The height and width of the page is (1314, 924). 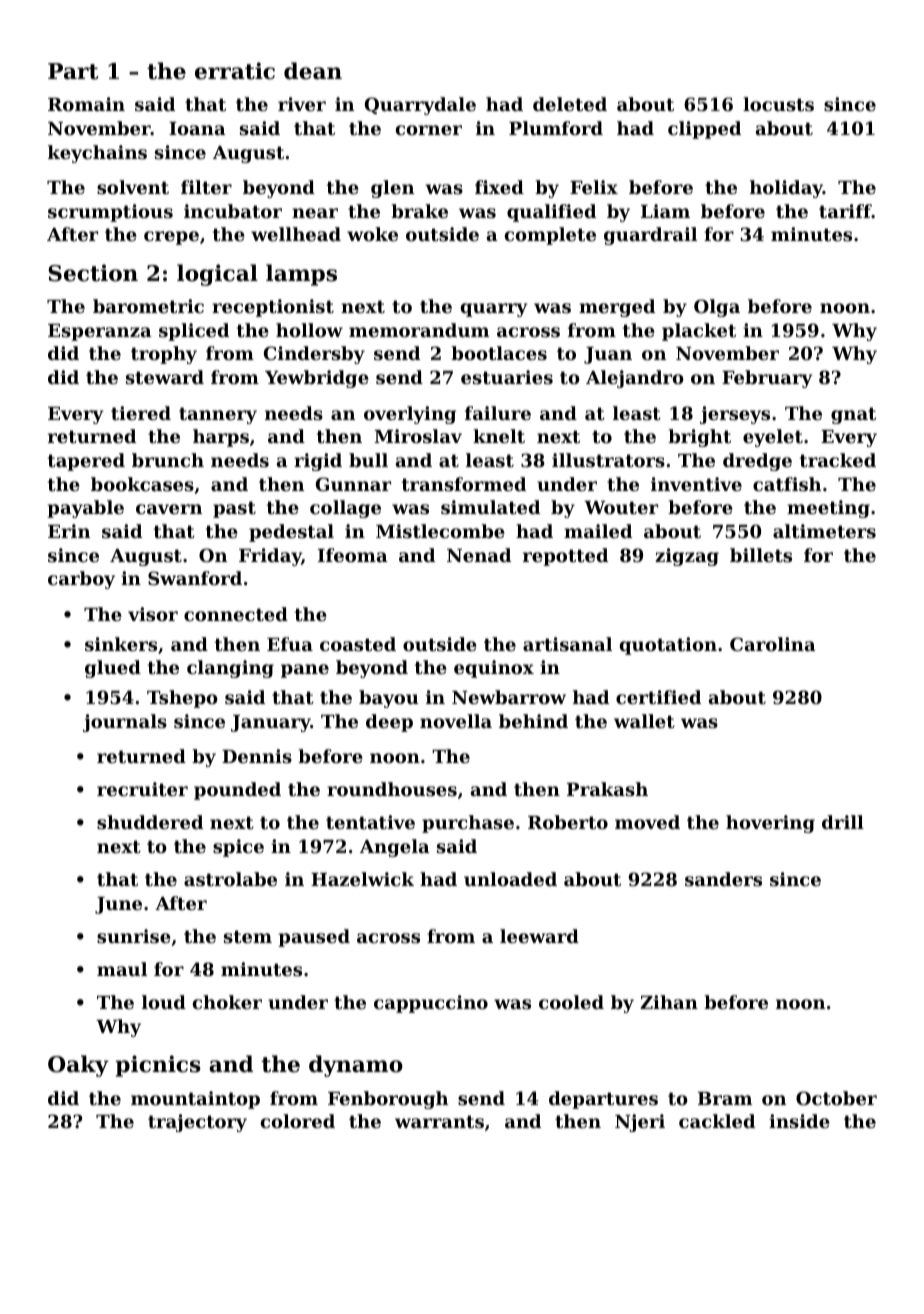 What do you see at coordinates (197, 1123) in the page?
I see `trajectory` at bounding box center [197, 1123].
